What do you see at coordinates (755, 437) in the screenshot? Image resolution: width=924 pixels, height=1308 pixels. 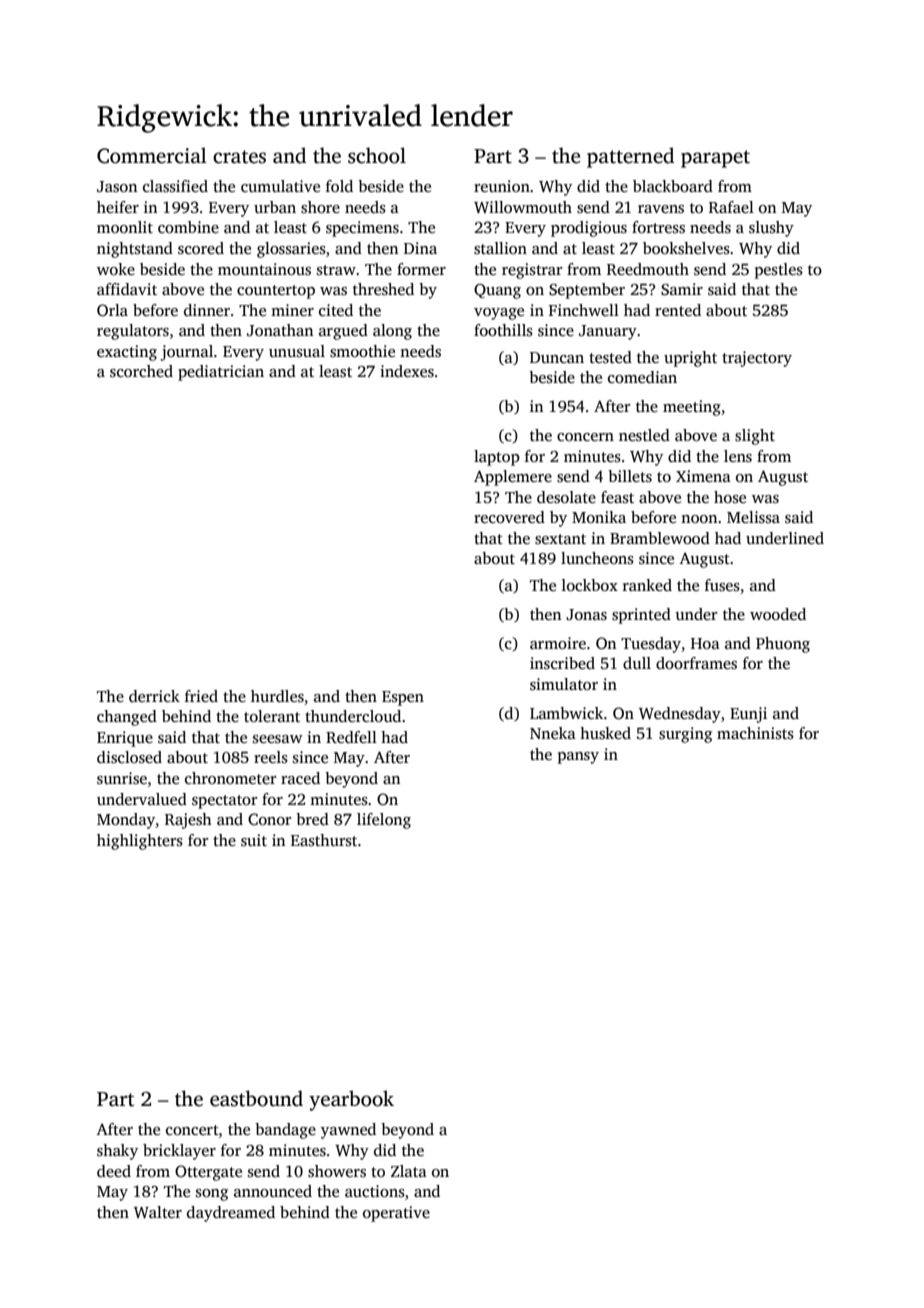 I see `slight` at bounding box center [755, 437].
